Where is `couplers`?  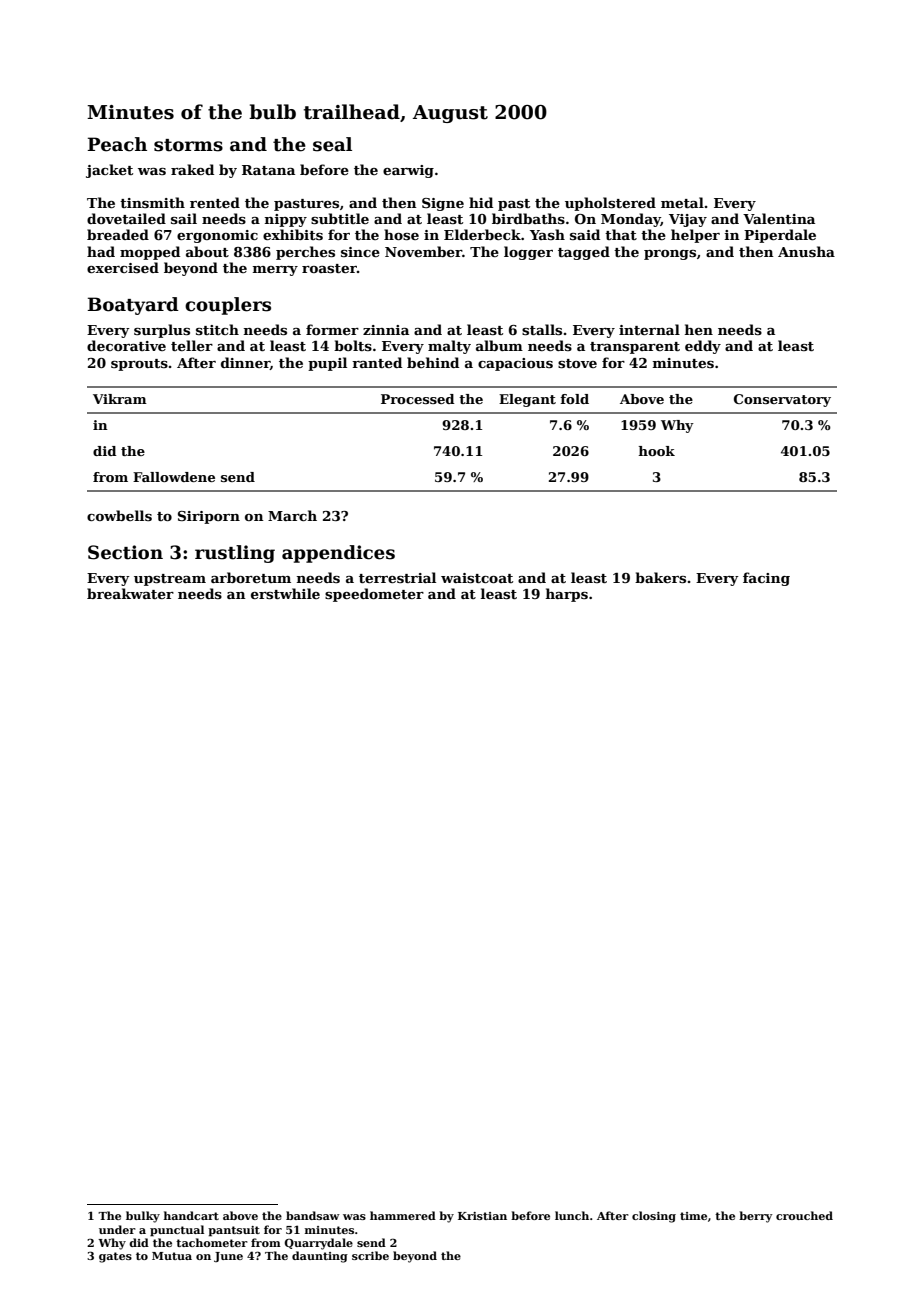
couplers is located at coordinates (228, 306).
